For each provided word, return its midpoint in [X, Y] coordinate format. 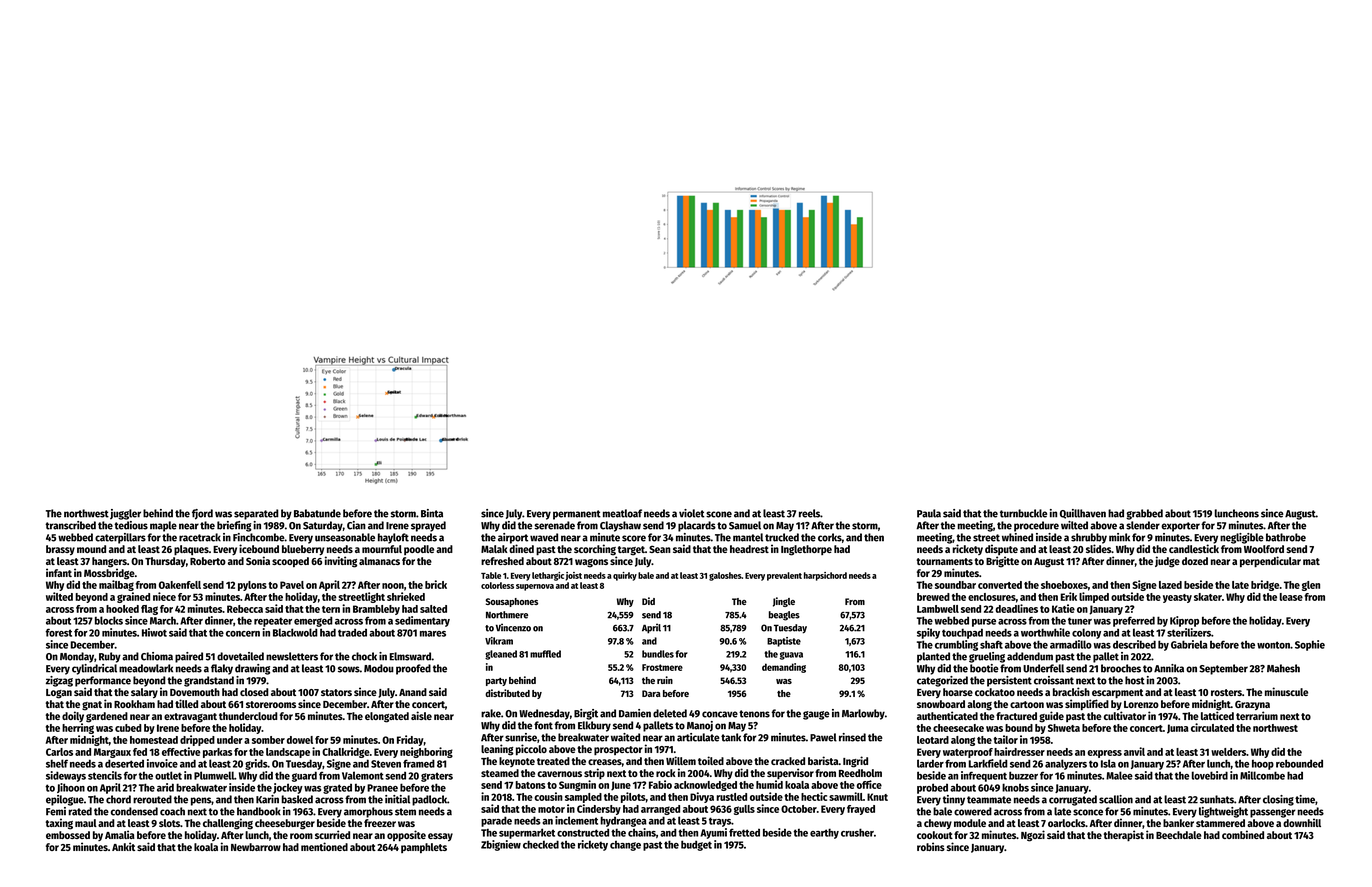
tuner [1080, 621]
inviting [341, 562]
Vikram [499, 641]
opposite [406, 835]
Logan [59, 694]
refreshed [502, 561]
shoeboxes [1064, 585]
